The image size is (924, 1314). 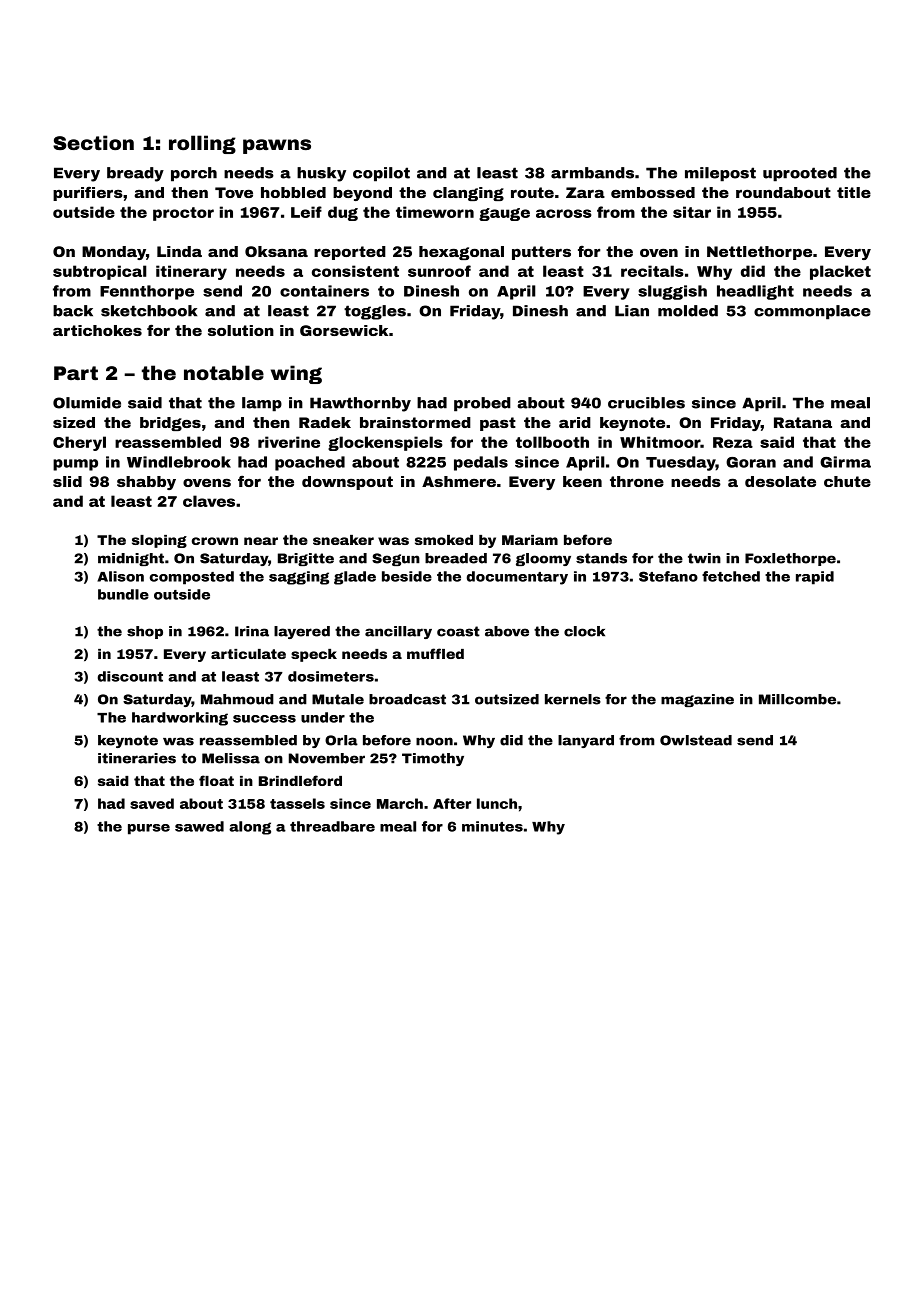 I want to click on itineraries, so click(x=137, y=758).
